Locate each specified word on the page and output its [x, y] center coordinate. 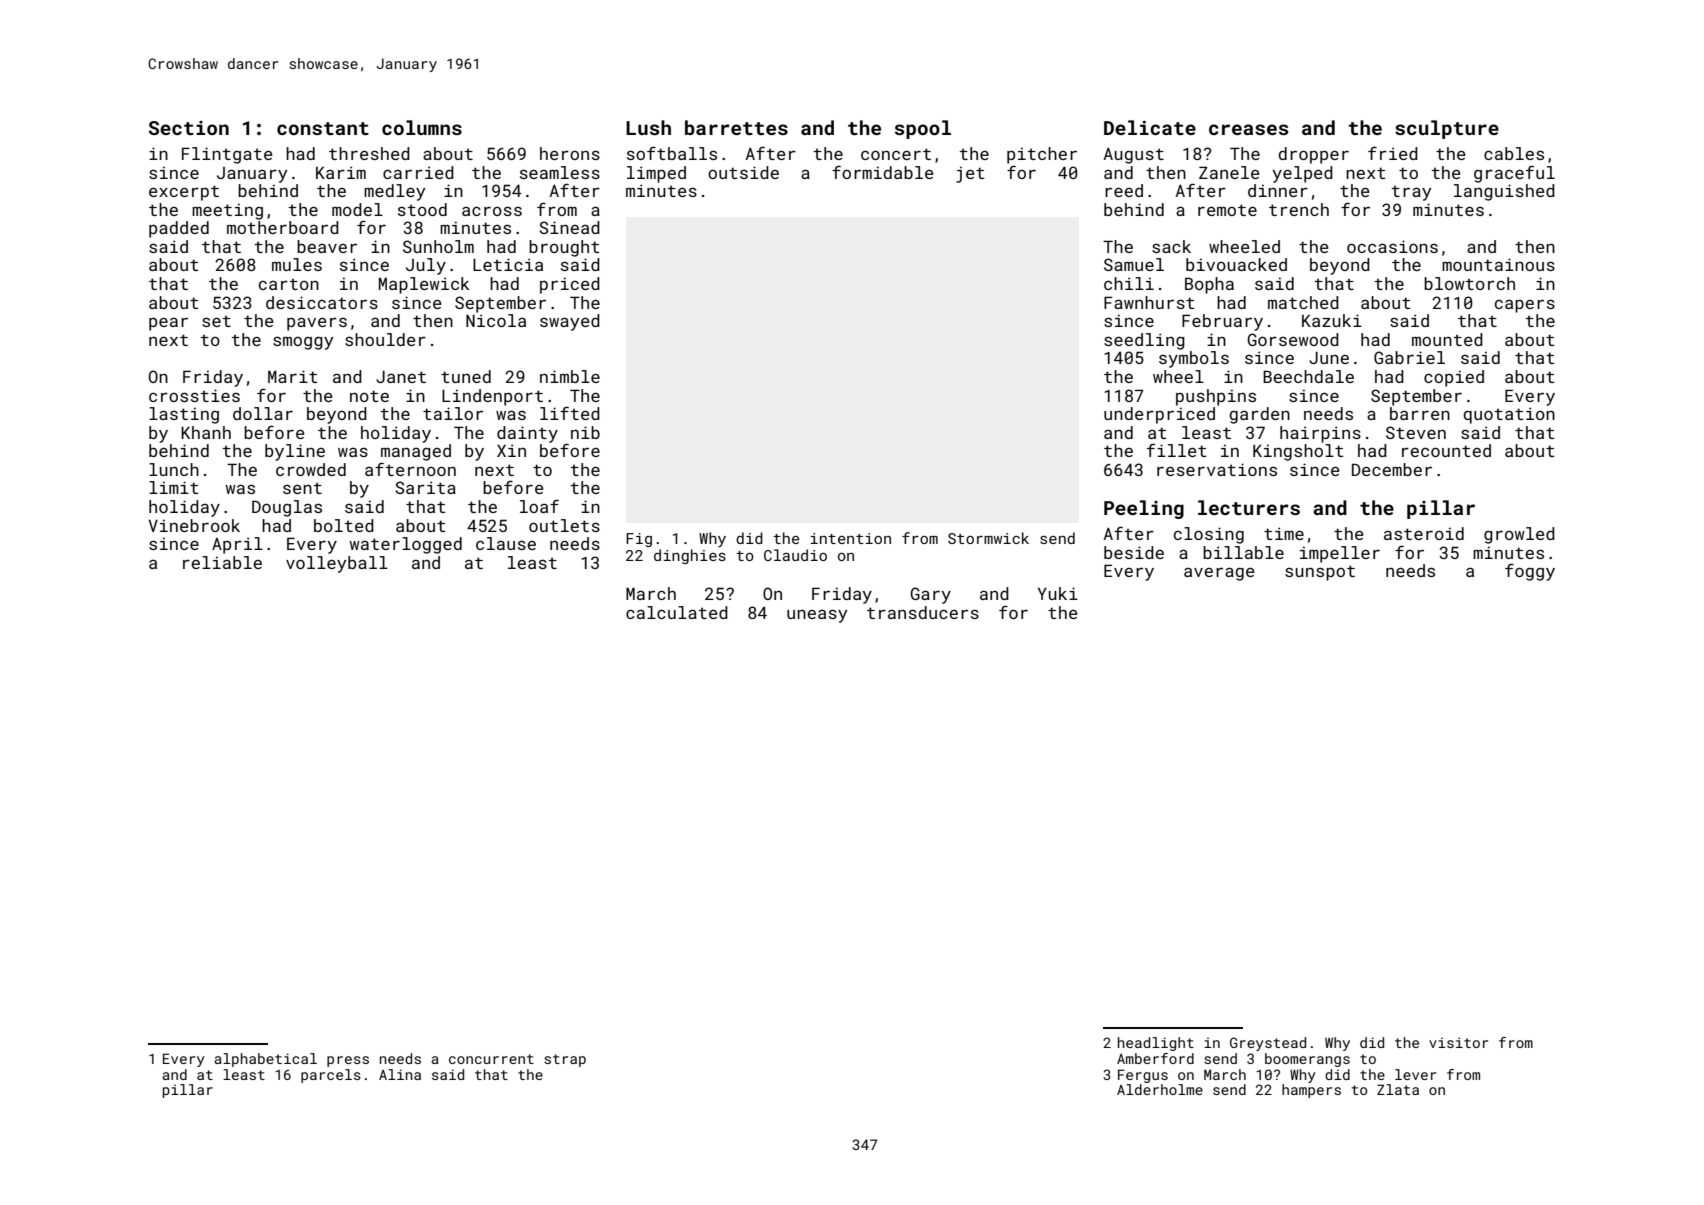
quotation [1509, 415]
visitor [1458, 1042]
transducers [923, 612]
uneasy [817, 616]
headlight [1156, 1044]
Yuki [1058, 593]
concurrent [491, 1059]
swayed [570, 322]
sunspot [1320, 573]
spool [923, 129]
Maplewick [424, 285]
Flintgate [227, 155]
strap [565, 1060]
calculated [677, 612]
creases [1248, 129]
